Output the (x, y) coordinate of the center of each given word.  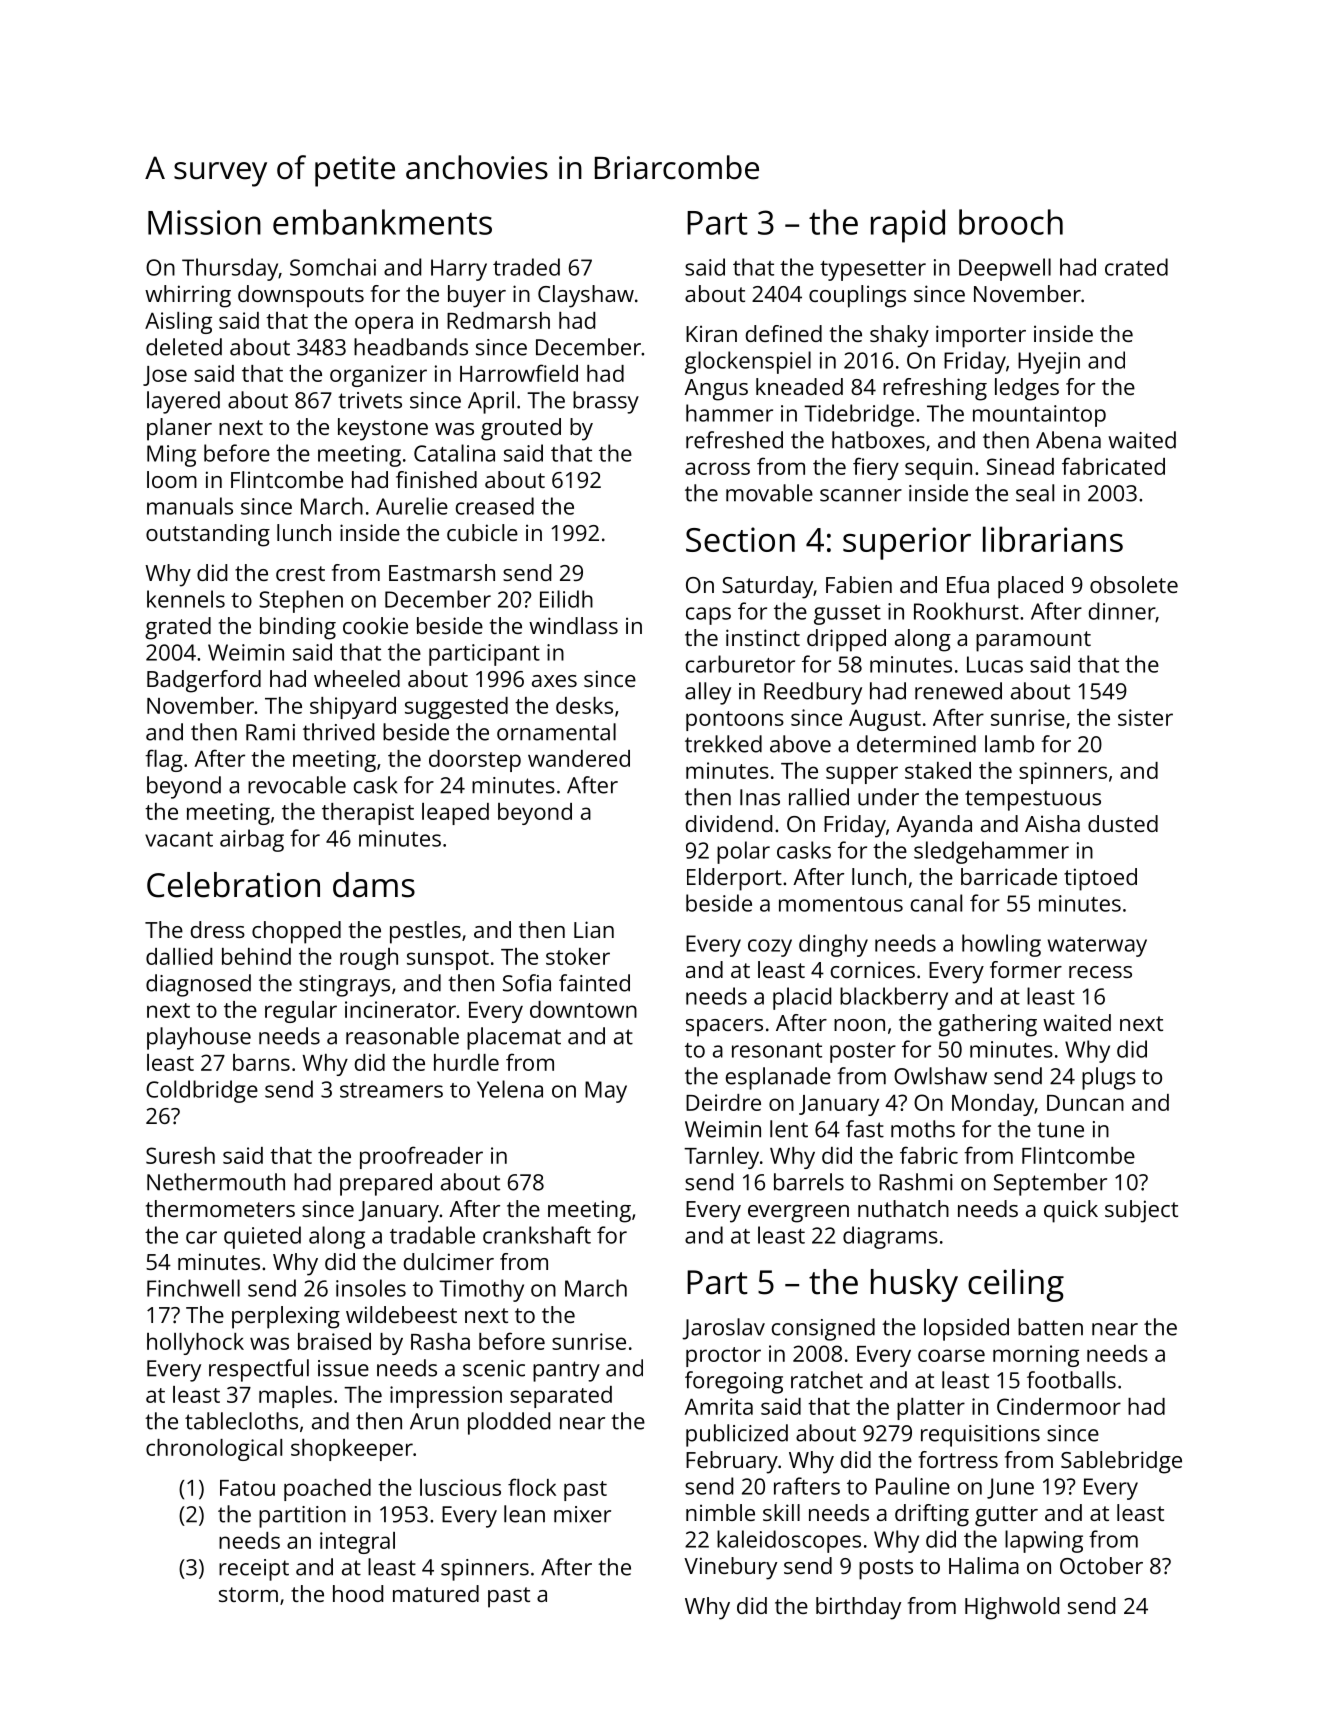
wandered (579, 758)
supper (862, 775)
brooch (1011, 222)
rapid (908, 226)
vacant (179, 839)
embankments (382, 222)
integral (357, 1543)
